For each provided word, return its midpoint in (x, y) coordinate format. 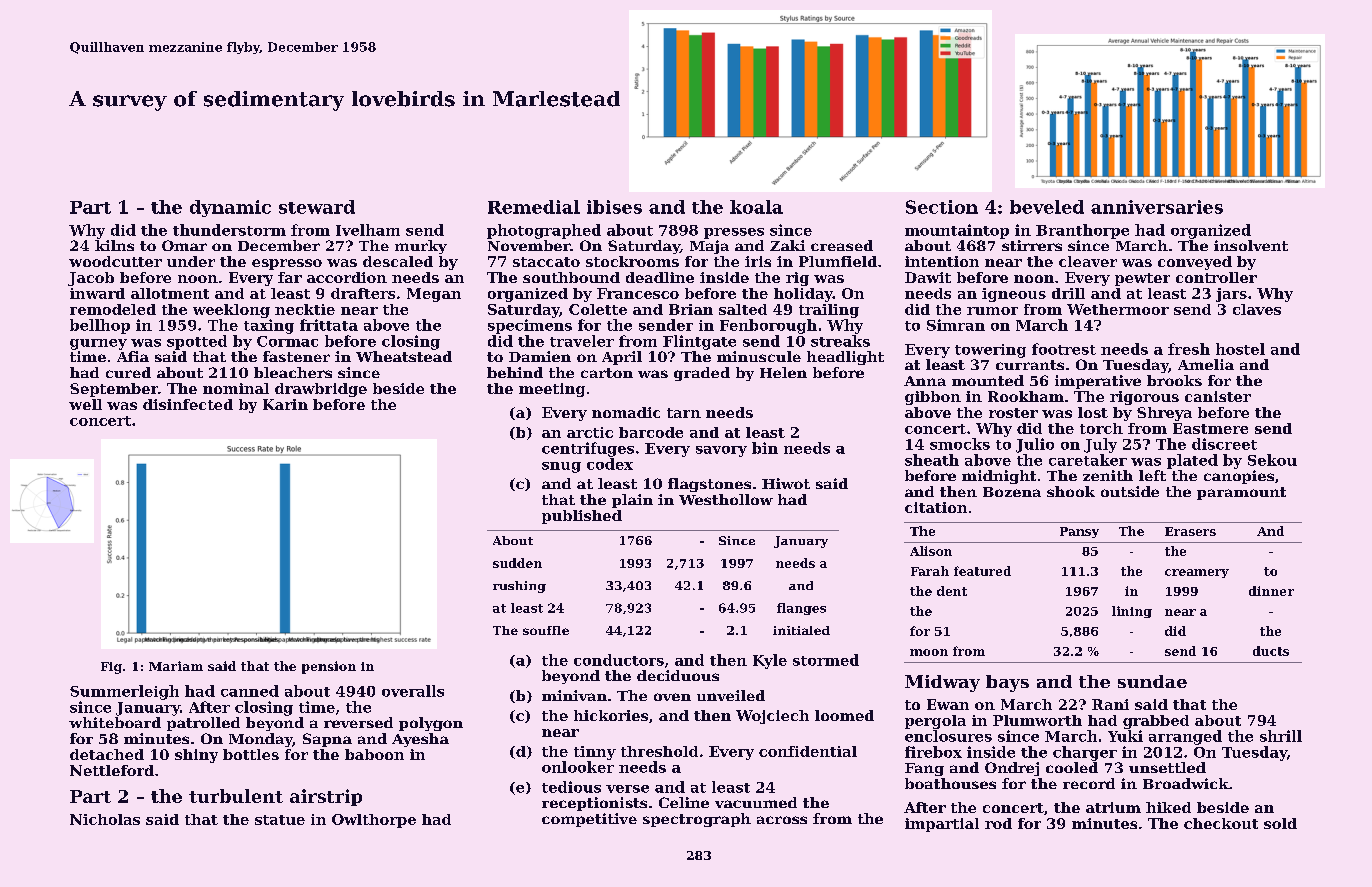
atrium (1113, 807)
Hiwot (786, 483)
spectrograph (697, 820)
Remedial (534, 207)
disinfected (188, 404)
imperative (1098, 382)
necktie (305, 309)
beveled (1047, 207)
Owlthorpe (374, 821)
